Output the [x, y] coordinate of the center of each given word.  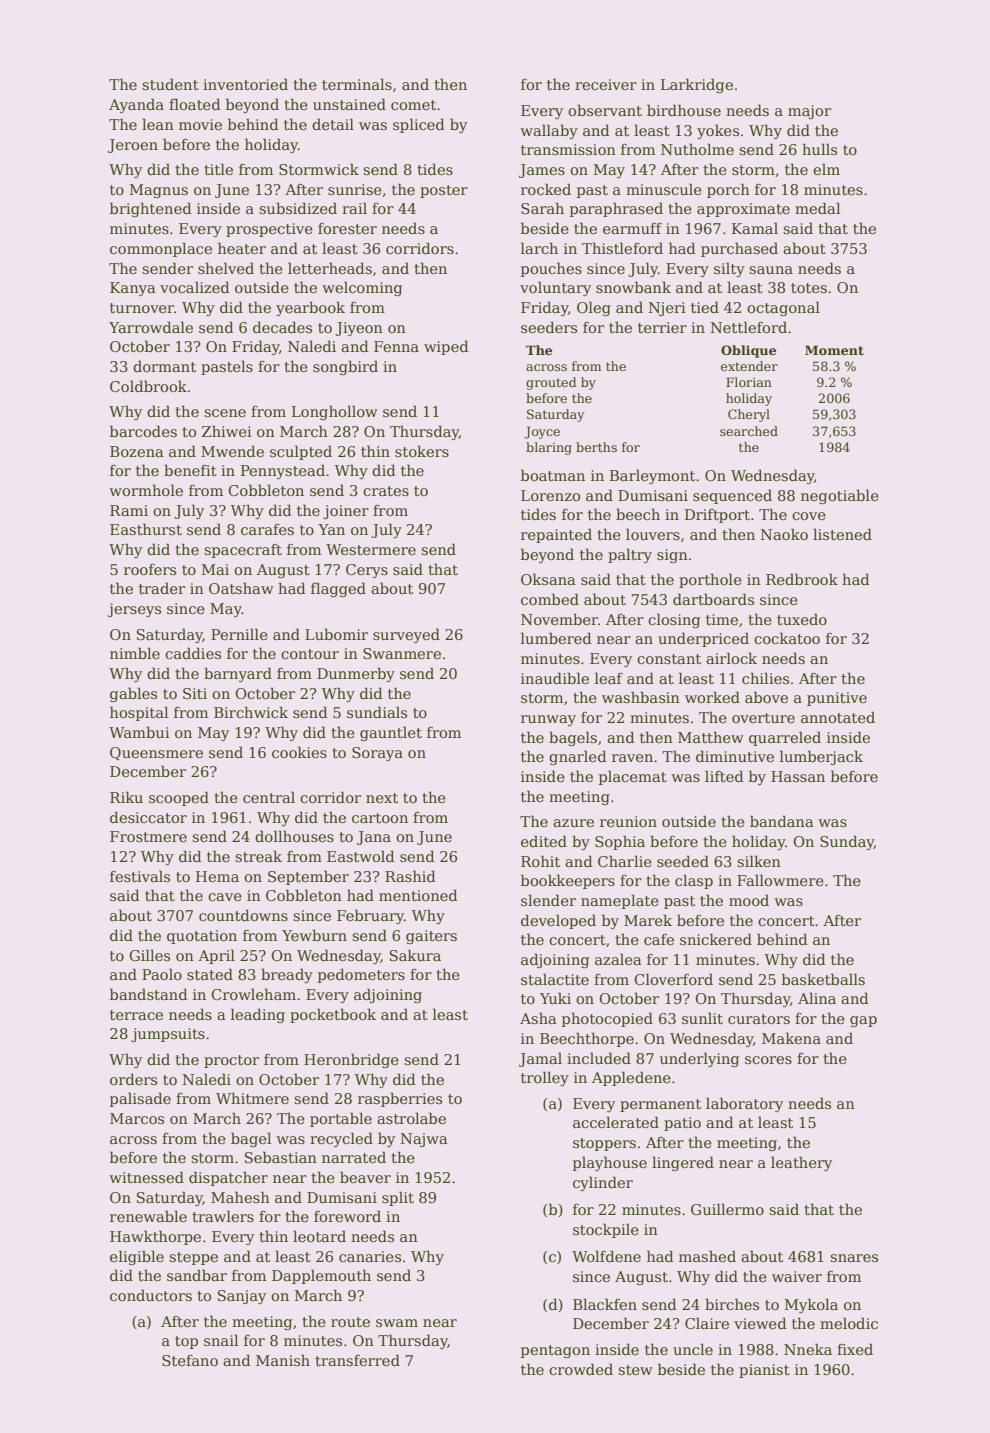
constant [669, 659]
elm [826, 169]
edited [544, 841]
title [218, 169]
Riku [126, 797]
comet [413, 105]
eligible [137, 1257]
